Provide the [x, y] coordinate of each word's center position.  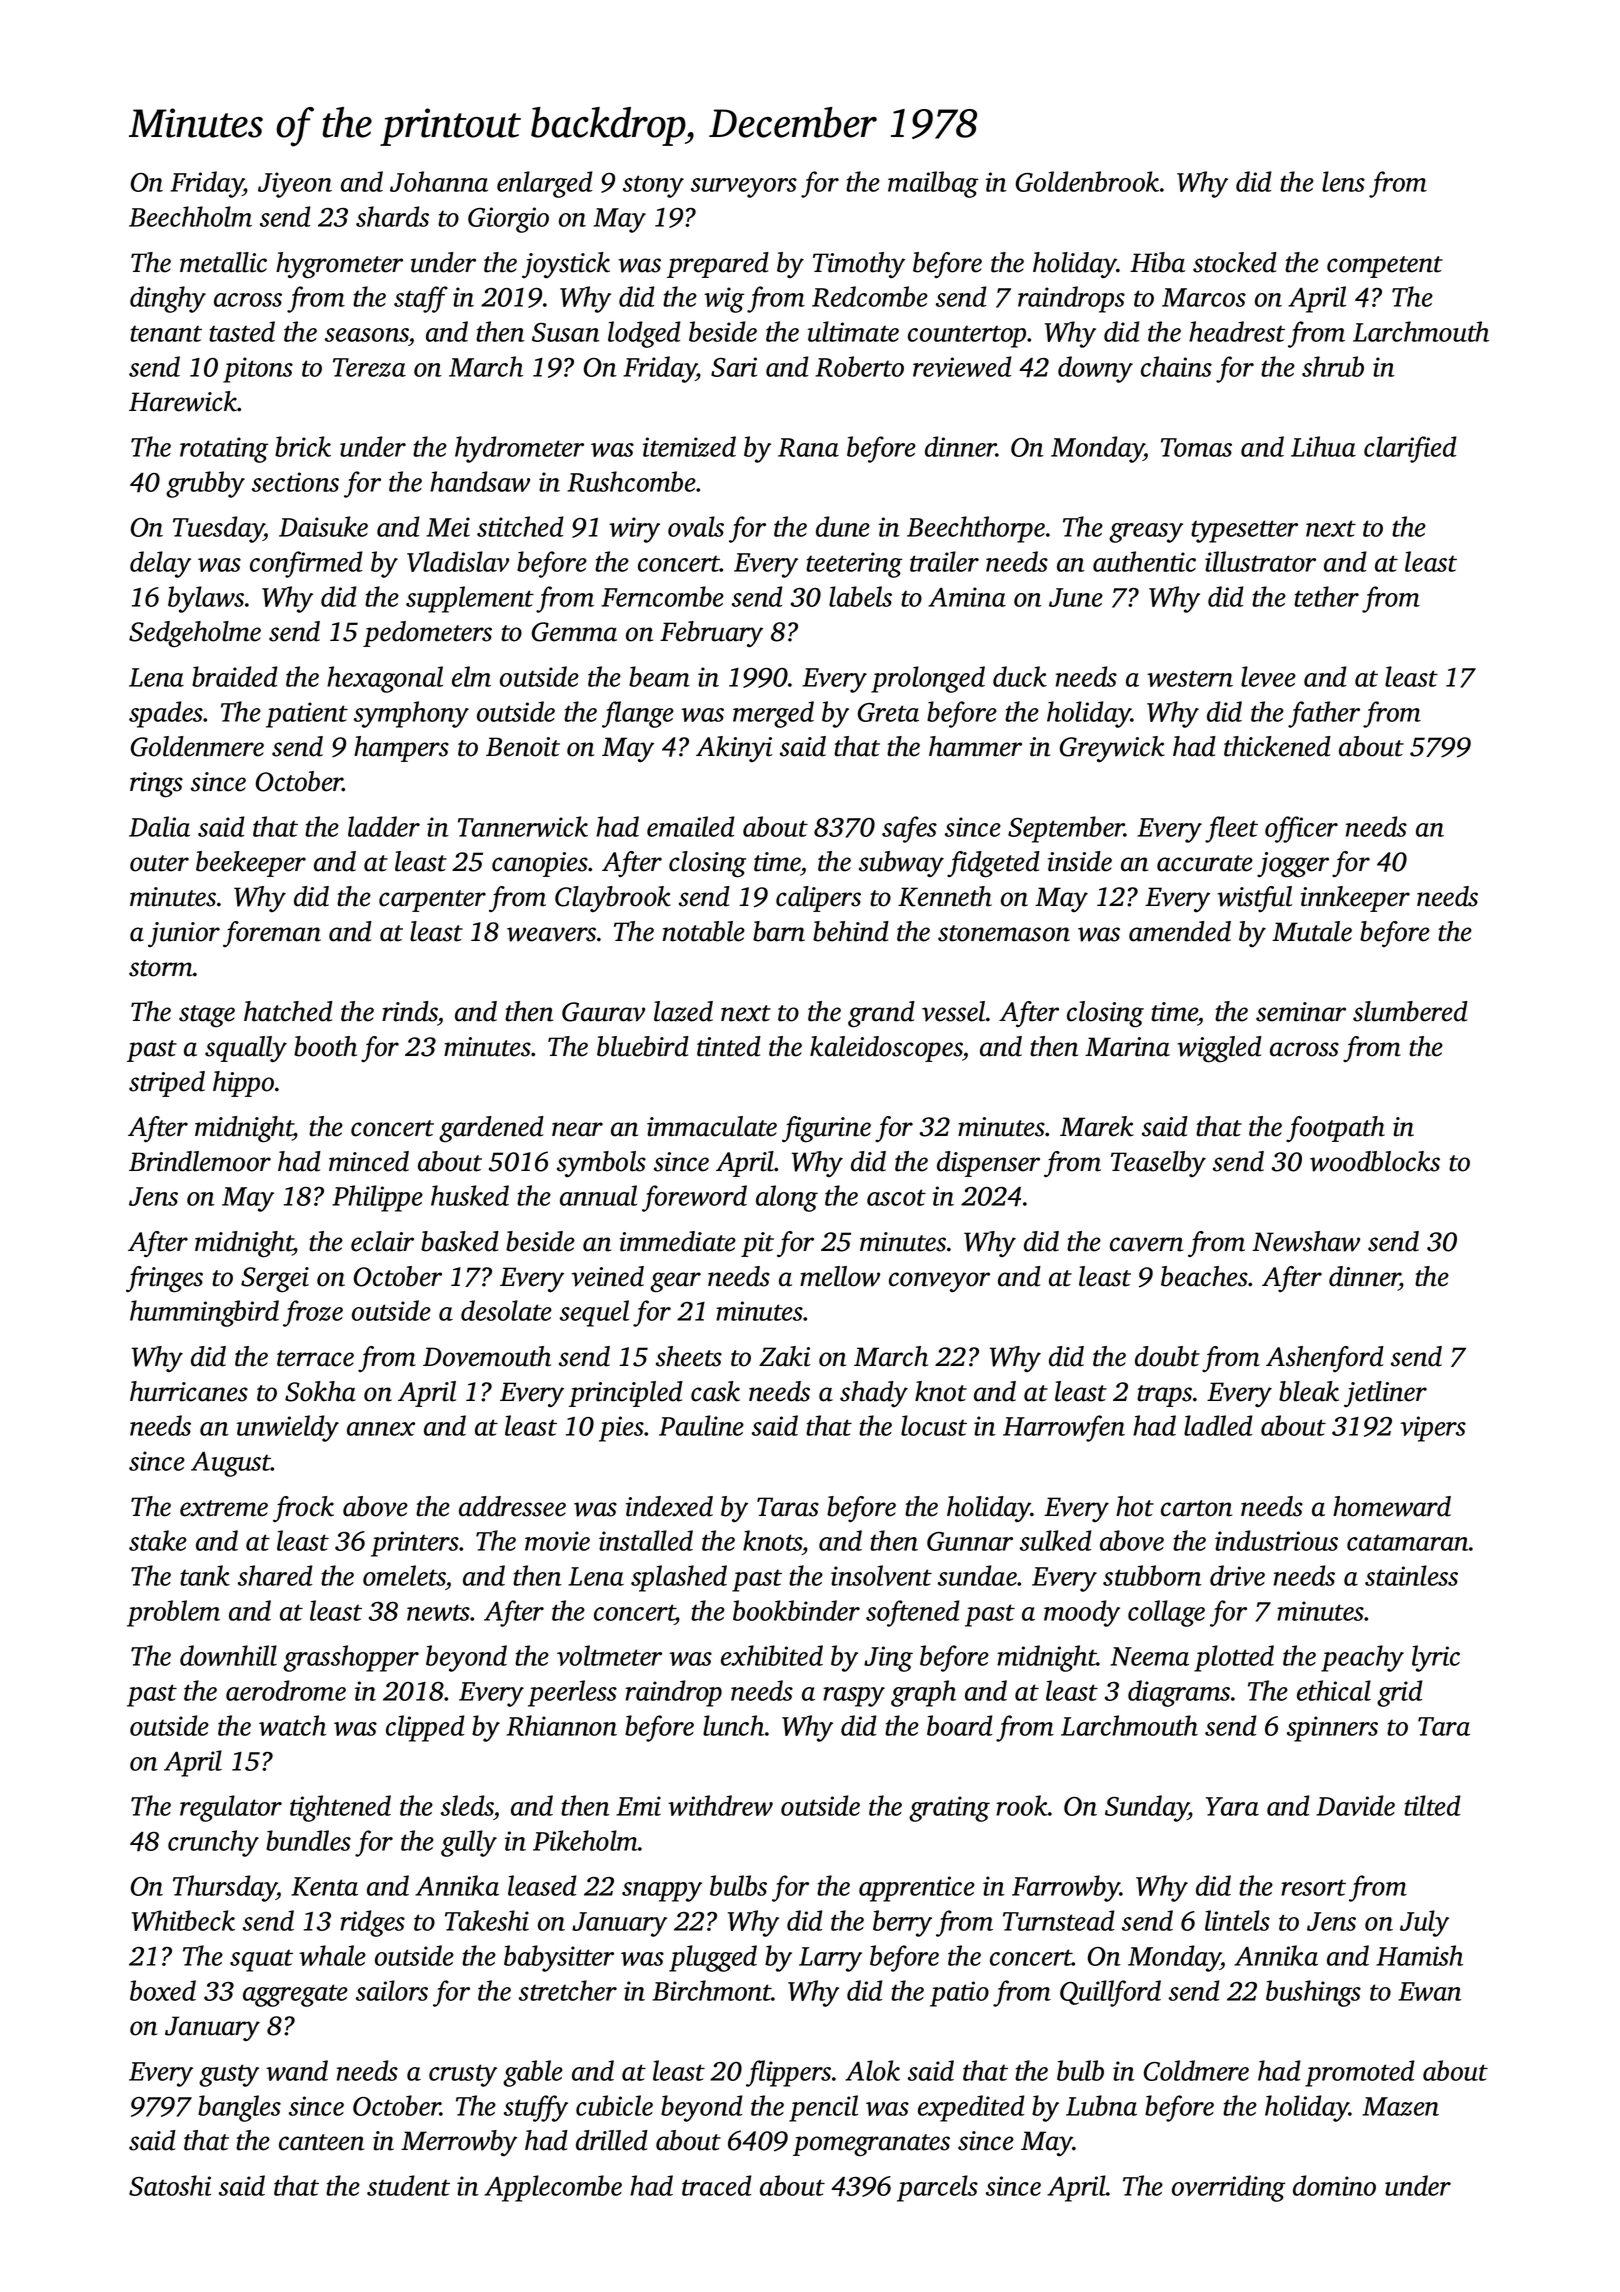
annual [598, 1195]
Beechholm [190, 216]
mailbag [933, 184]
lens [1343, 181]
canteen [321, 2142]
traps [1164, 1396]
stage [207, 1016]
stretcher [568, 1990]
